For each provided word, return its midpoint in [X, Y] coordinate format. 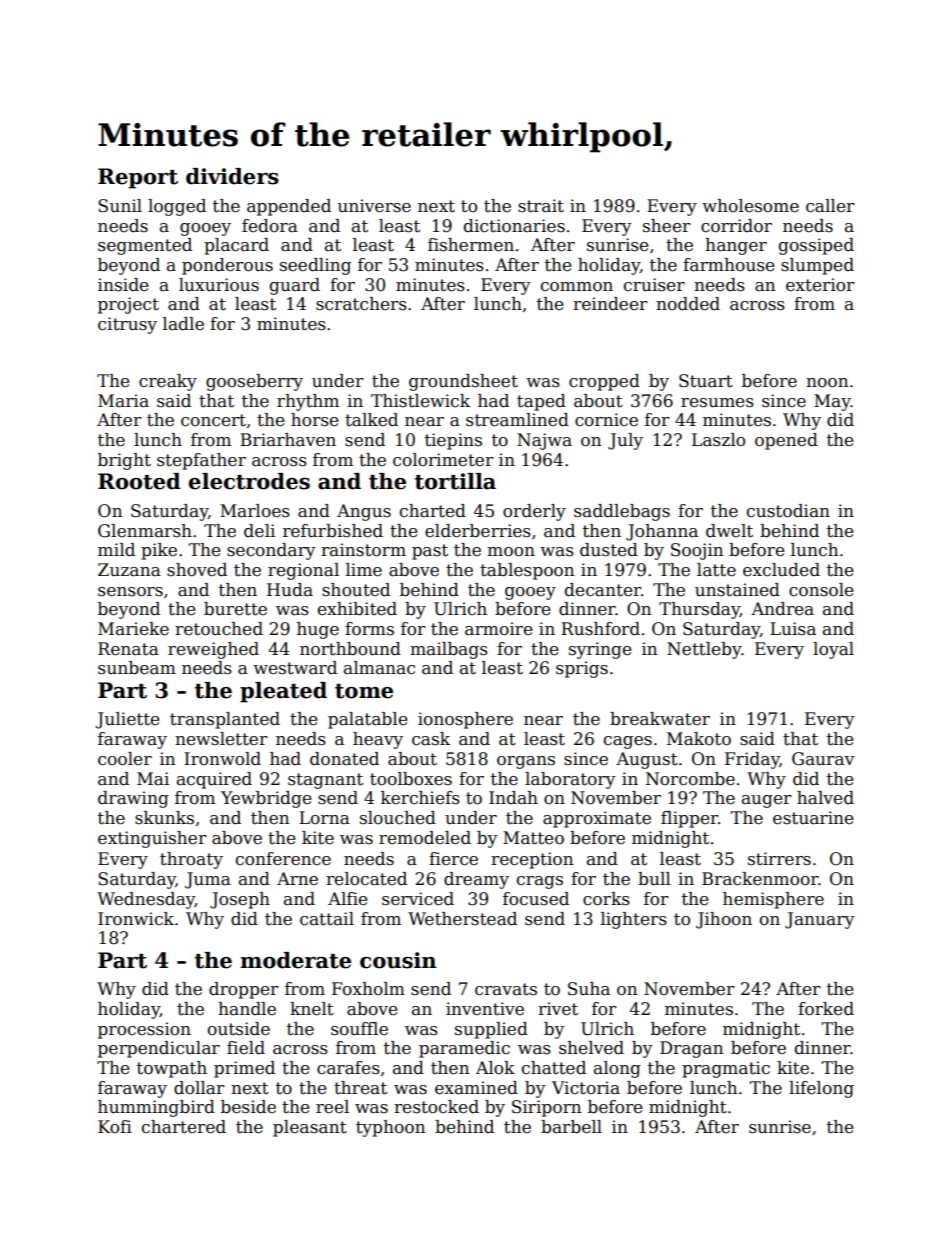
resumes [717, 403]
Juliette [127, 720]
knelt [312, 1009]
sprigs [582, 669]
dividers [232, 176]
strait [541, 206]
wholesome [750, 206]
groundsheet [463, 382]
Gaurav [823, 759]
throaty [191, 860]
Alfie [347, 899]
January [820, 920]
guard [295, 286]
